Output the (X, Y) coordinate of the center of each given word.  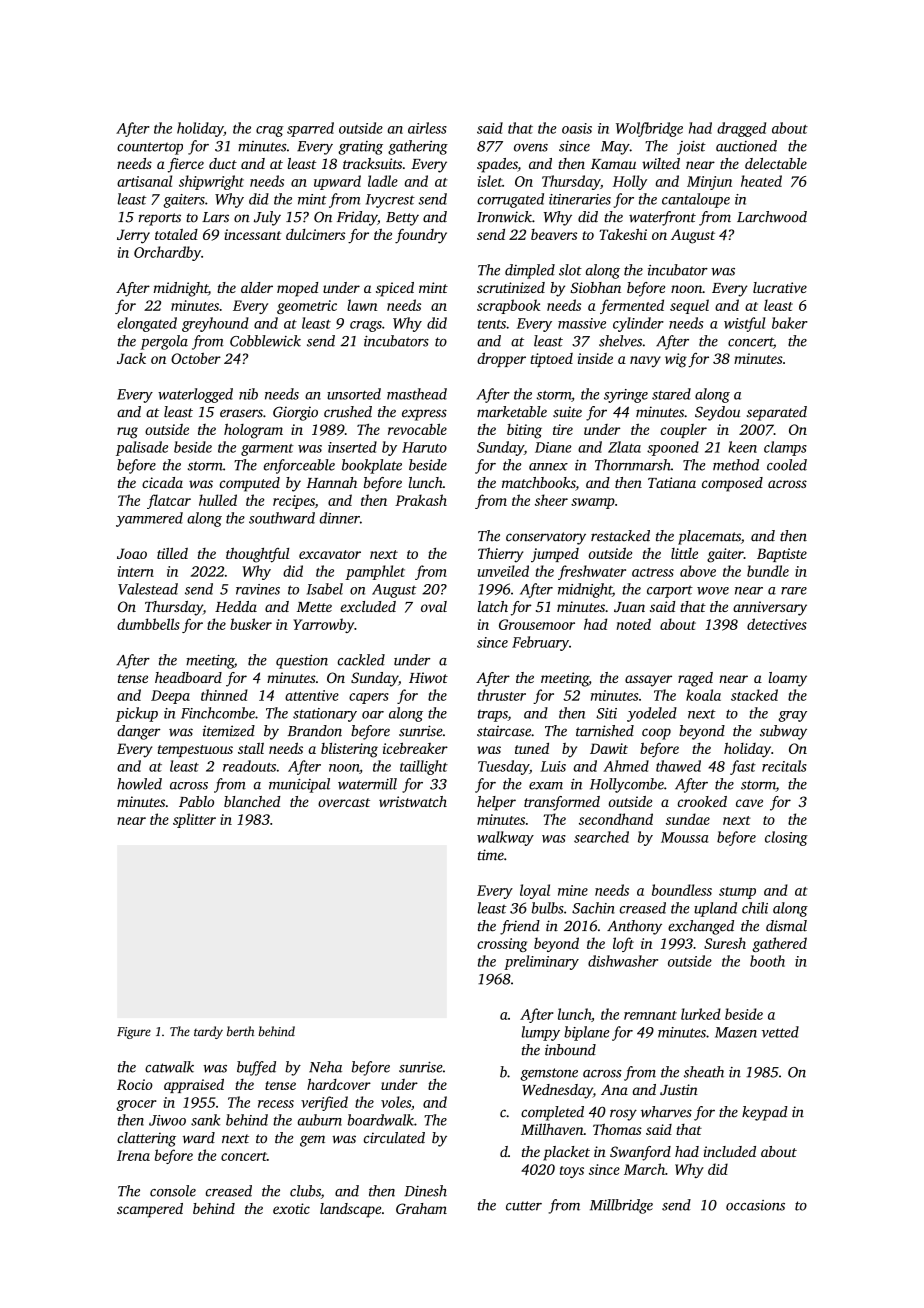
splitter (194, 820)
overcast (344, 802)
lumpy (540, 1033)
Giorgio (295, 413)
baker (790, 323)
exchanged (701, 927)
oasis (577, 128)
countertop (150, 148)
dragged (741, 129)
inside (595, 358)
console (173, 1191)
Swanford (640, 1153)
